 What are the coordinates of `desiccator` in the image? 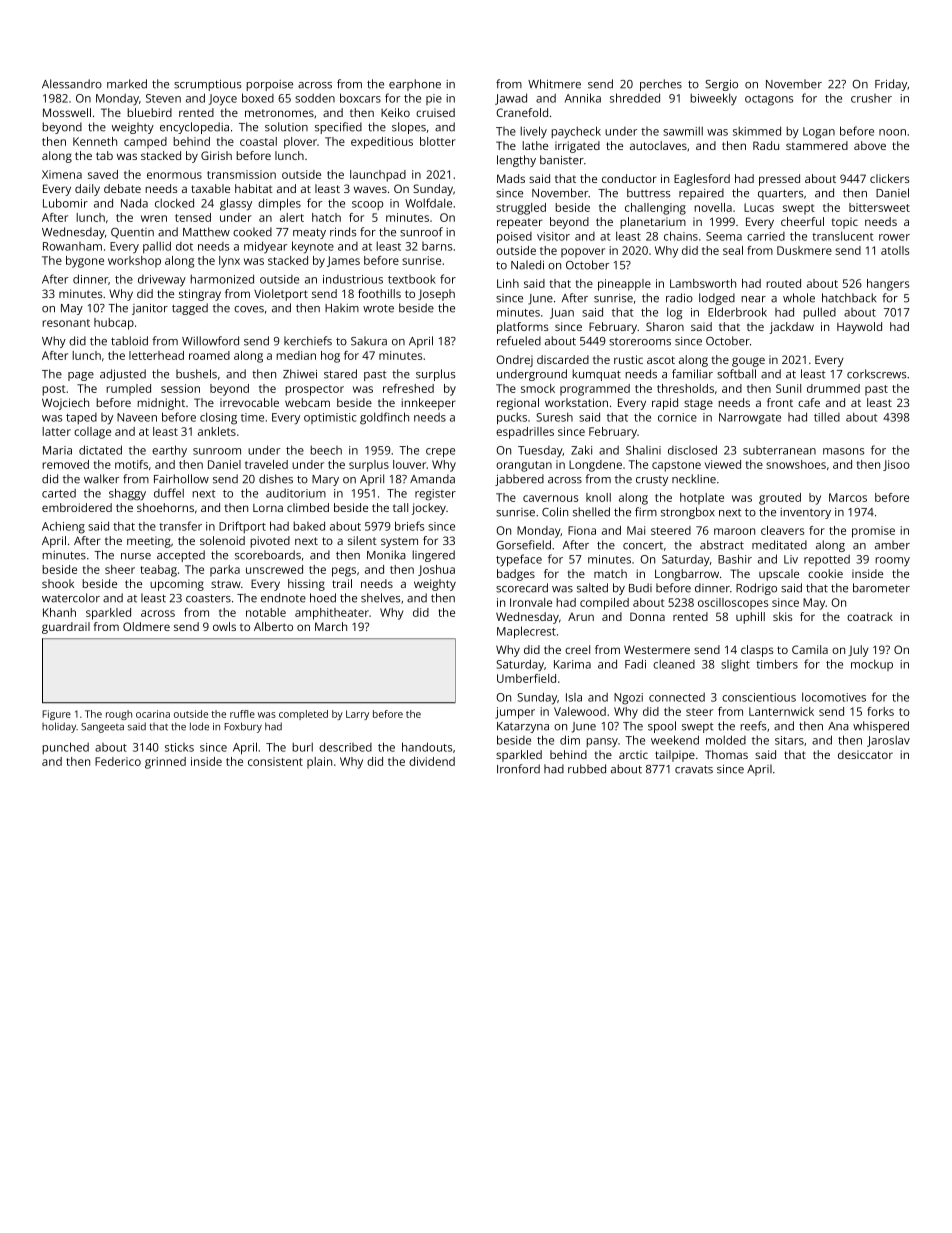 It's located at (865, 754).
